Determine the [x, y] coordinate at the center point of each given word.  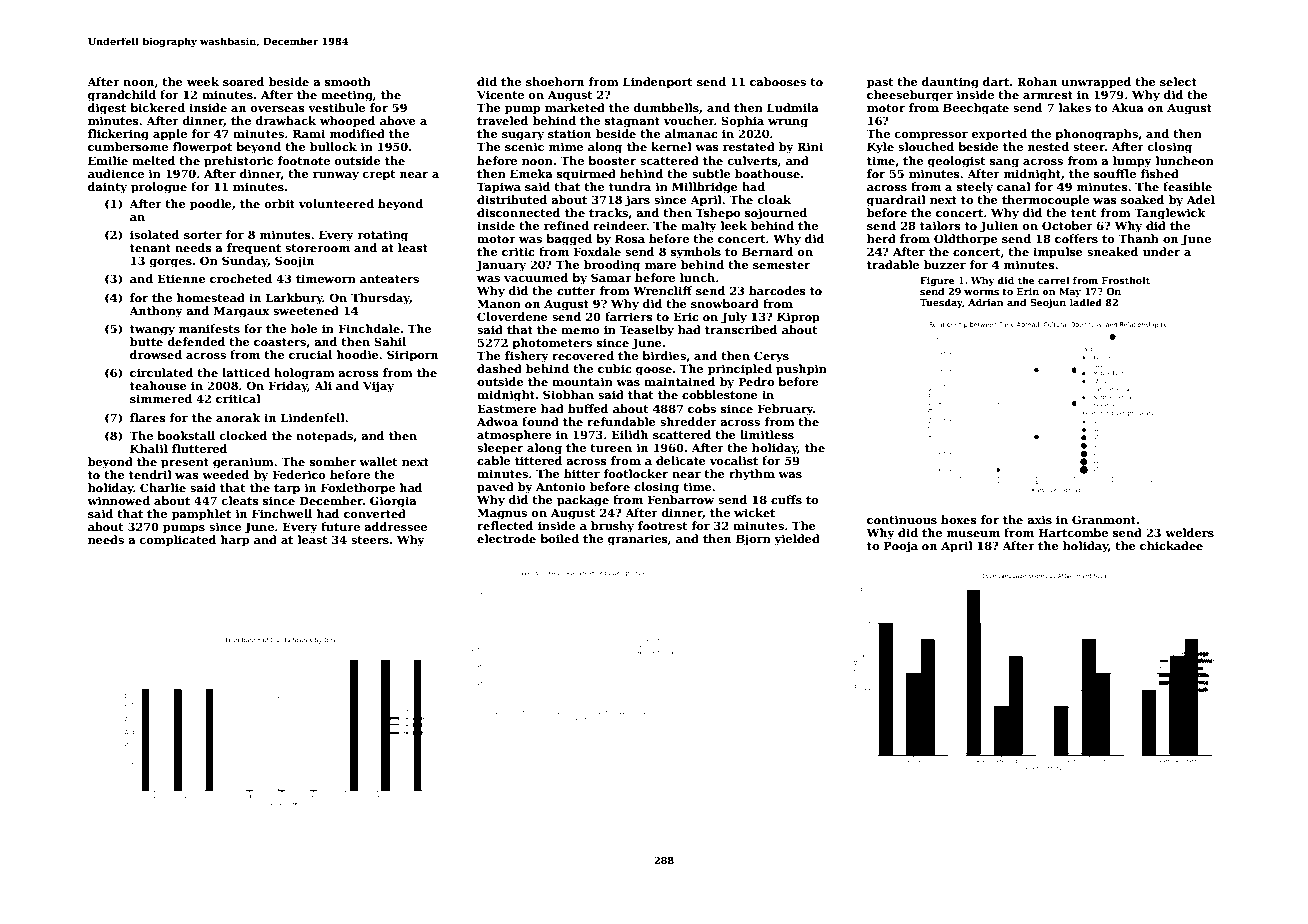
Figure [937, 281]
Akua [1127, 107]
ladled [1086, 302]
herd [881, 238]
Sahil [390, 341]
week [203, 81]
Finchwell [282, 513]
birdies [664, 355]
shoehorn [555, 81]
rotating [382, 236]
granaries [638, 540]
